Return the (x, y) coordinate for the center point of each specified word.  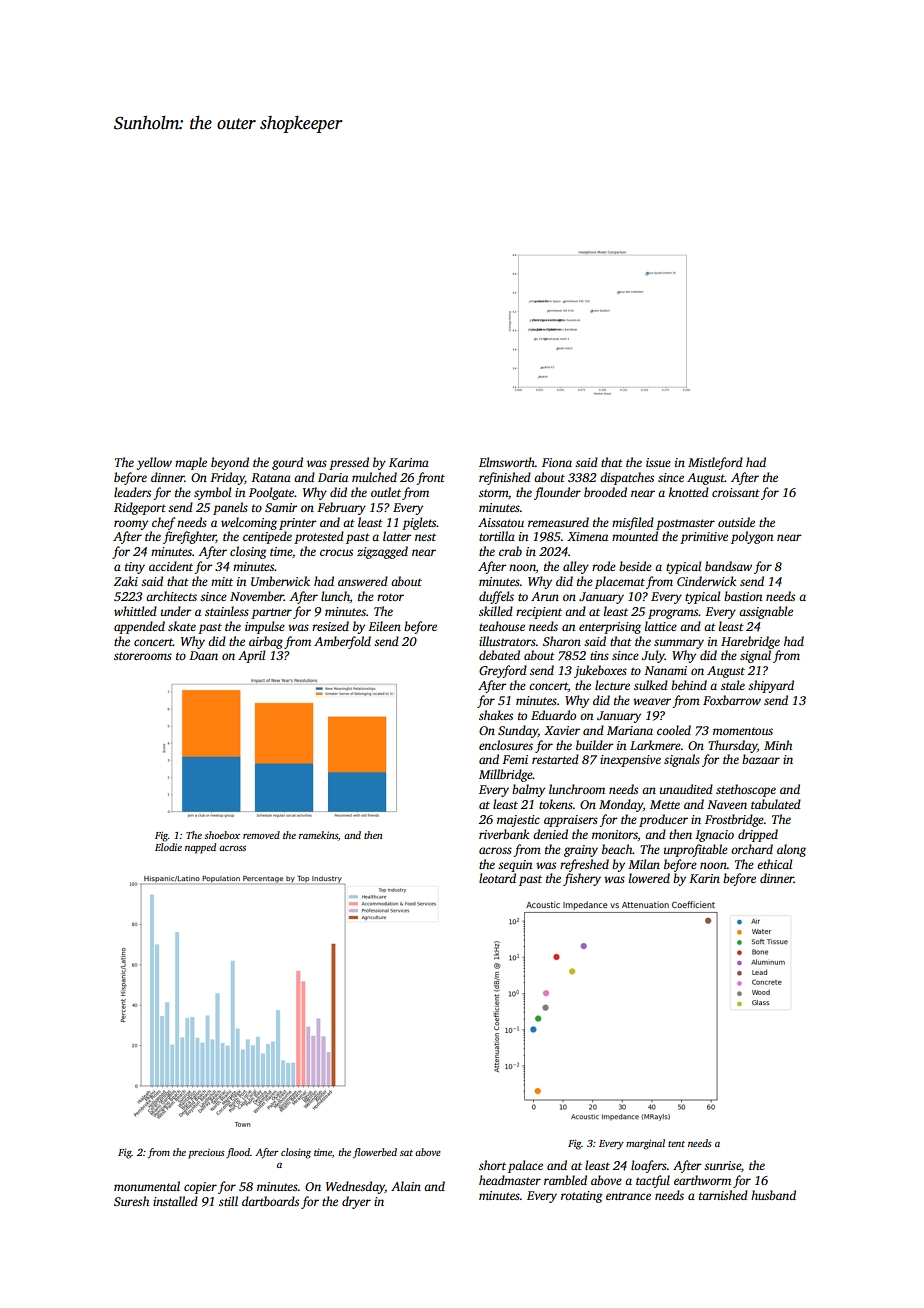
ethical (774, 864)
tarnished (723, 1195)
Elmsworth (507, 462)
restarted (555, 759)
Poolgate (271, 493)
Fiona (557, 462)
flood (238, 1153)
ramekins (318, 835)
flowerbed (375, 1153)
